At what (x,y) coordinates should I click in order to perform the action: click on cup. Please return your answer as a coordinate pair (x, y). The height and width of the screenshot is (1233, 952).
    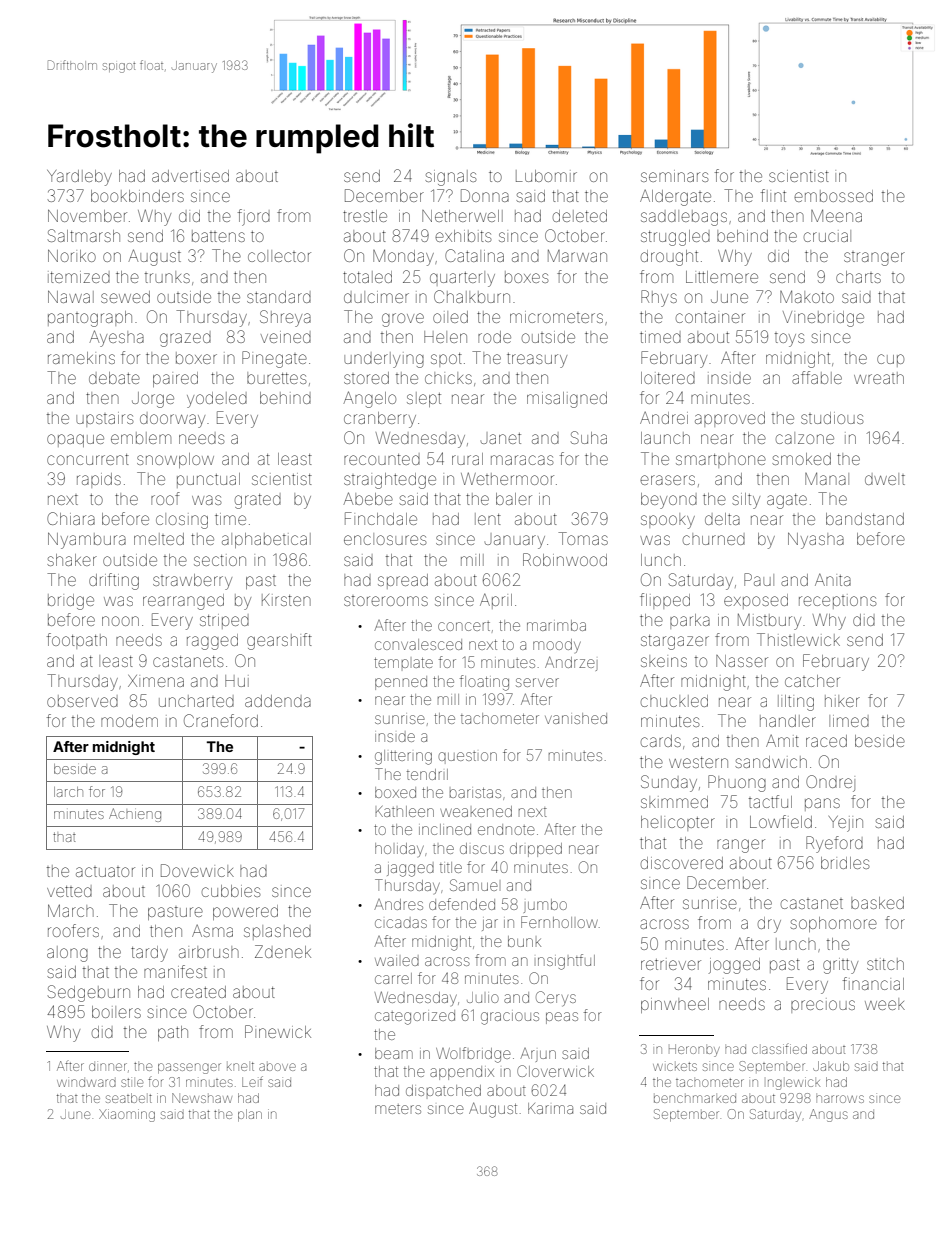
    Looking at the image, I should click on (890, 360).
